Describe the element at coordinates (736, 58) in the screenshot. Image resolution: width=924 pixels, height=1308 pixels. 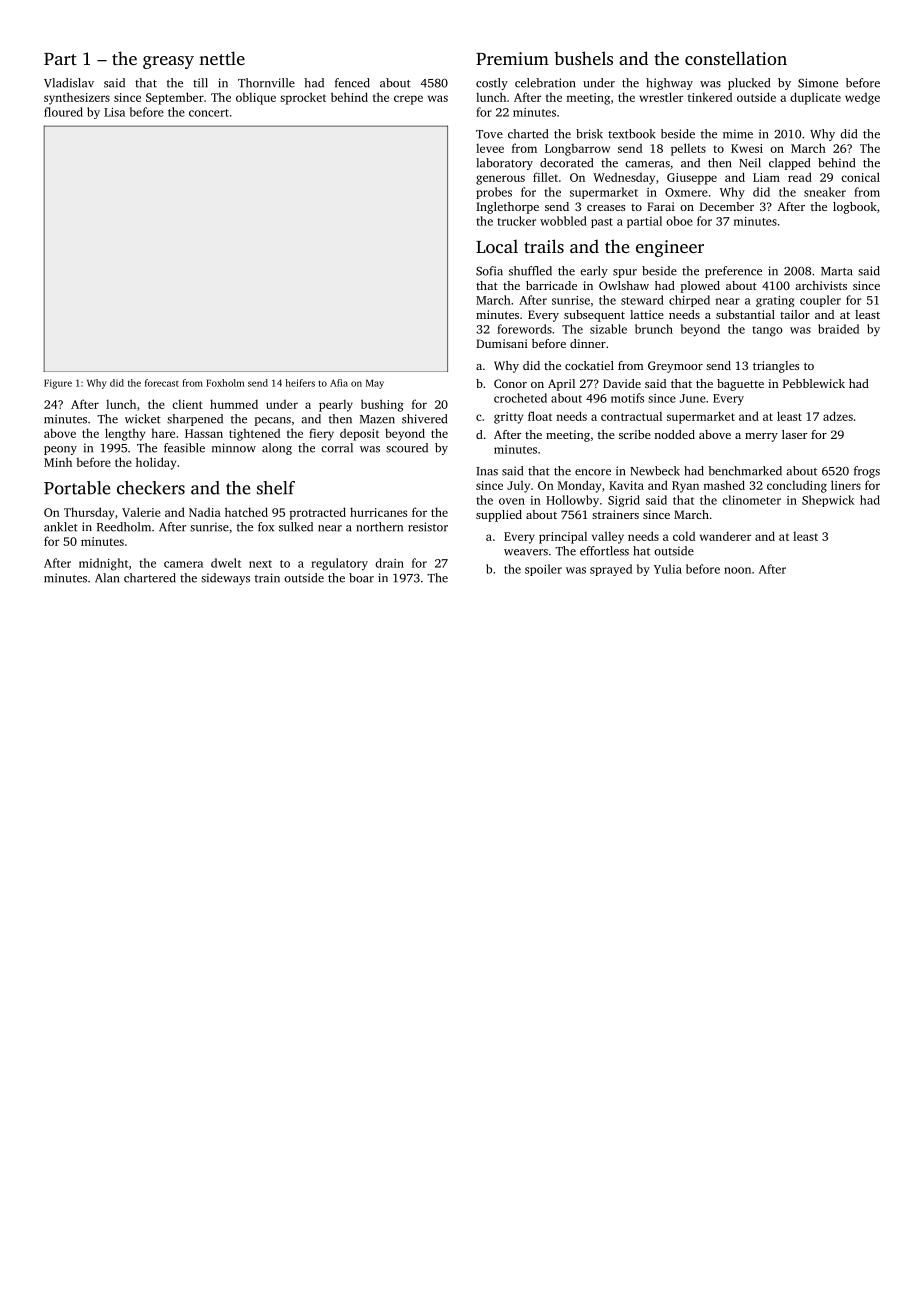
I see `constellation` at that location.
